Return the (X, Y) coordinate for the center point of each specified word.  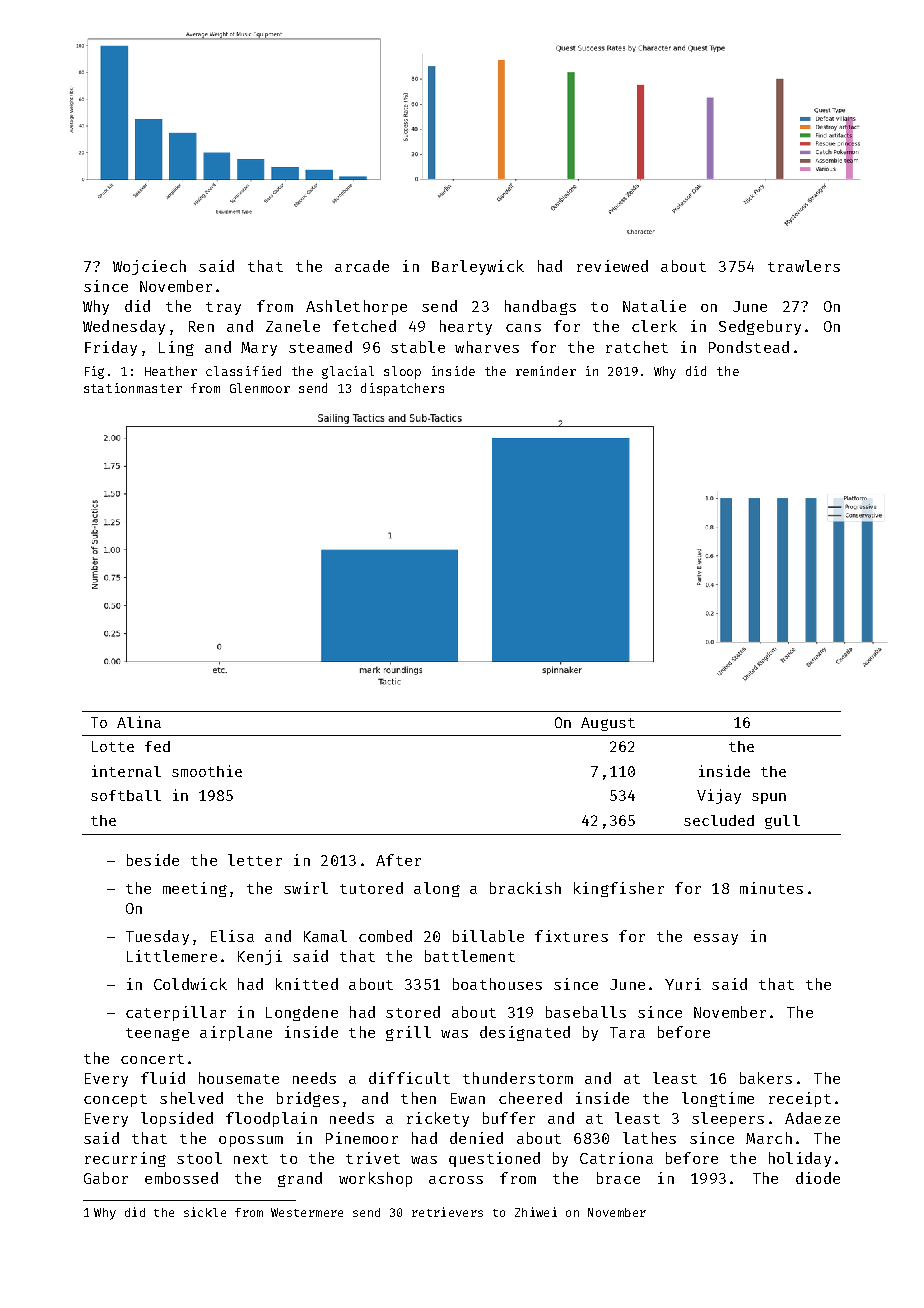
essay (716, 939)
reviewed (612, 266)
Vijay (719, 796)
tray (223, 308)
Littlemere (172, 956)
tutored (371, 888)
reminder (546, 371)
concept (115, 1100)
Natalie (654, 306)
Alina (139, 722)
